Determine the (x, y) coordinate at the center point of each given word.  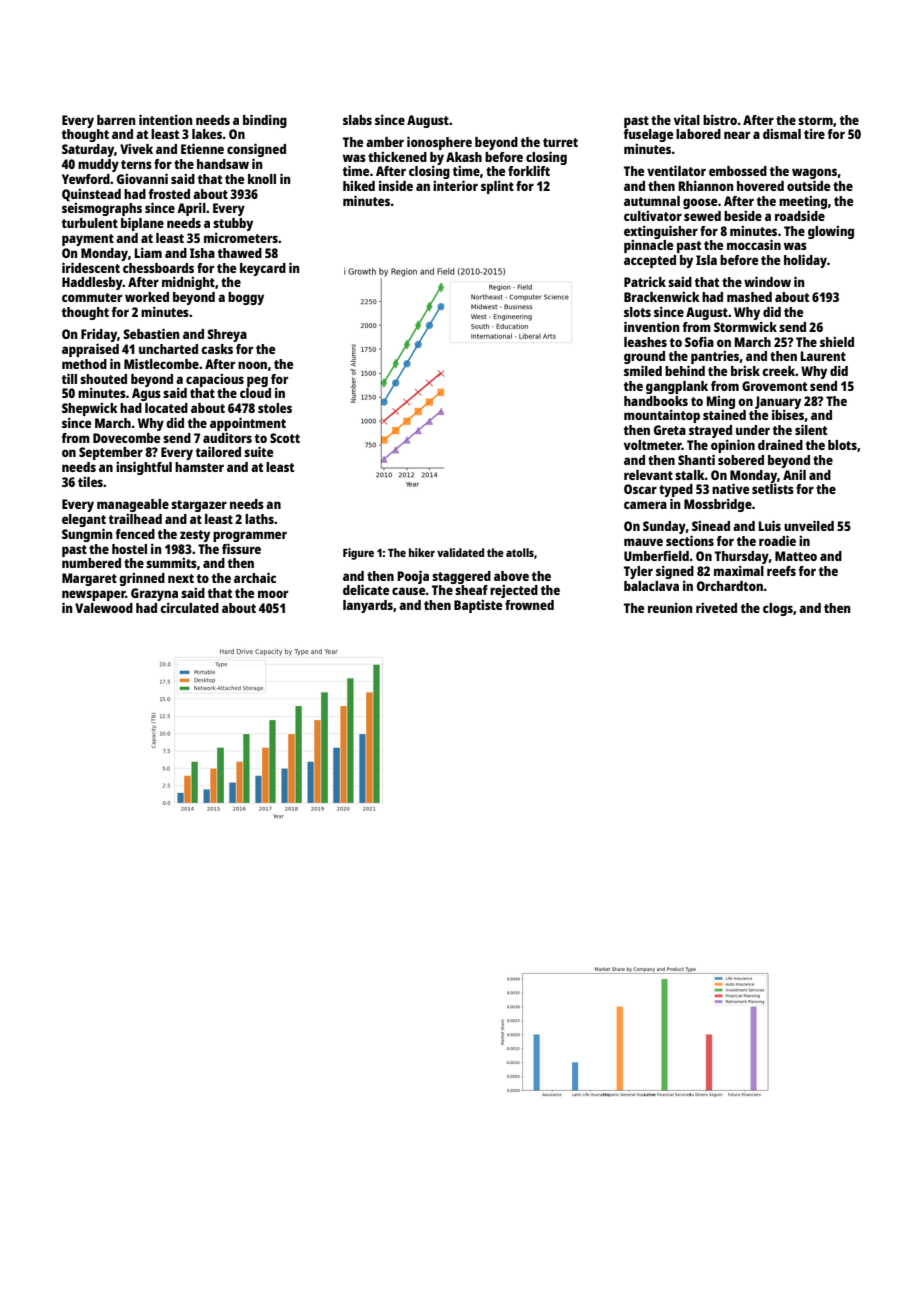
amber (385, 142)
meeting (803, 202)
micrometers (241, 237)
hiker (422, 552)
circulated (189, 607)
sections (690, 540)
